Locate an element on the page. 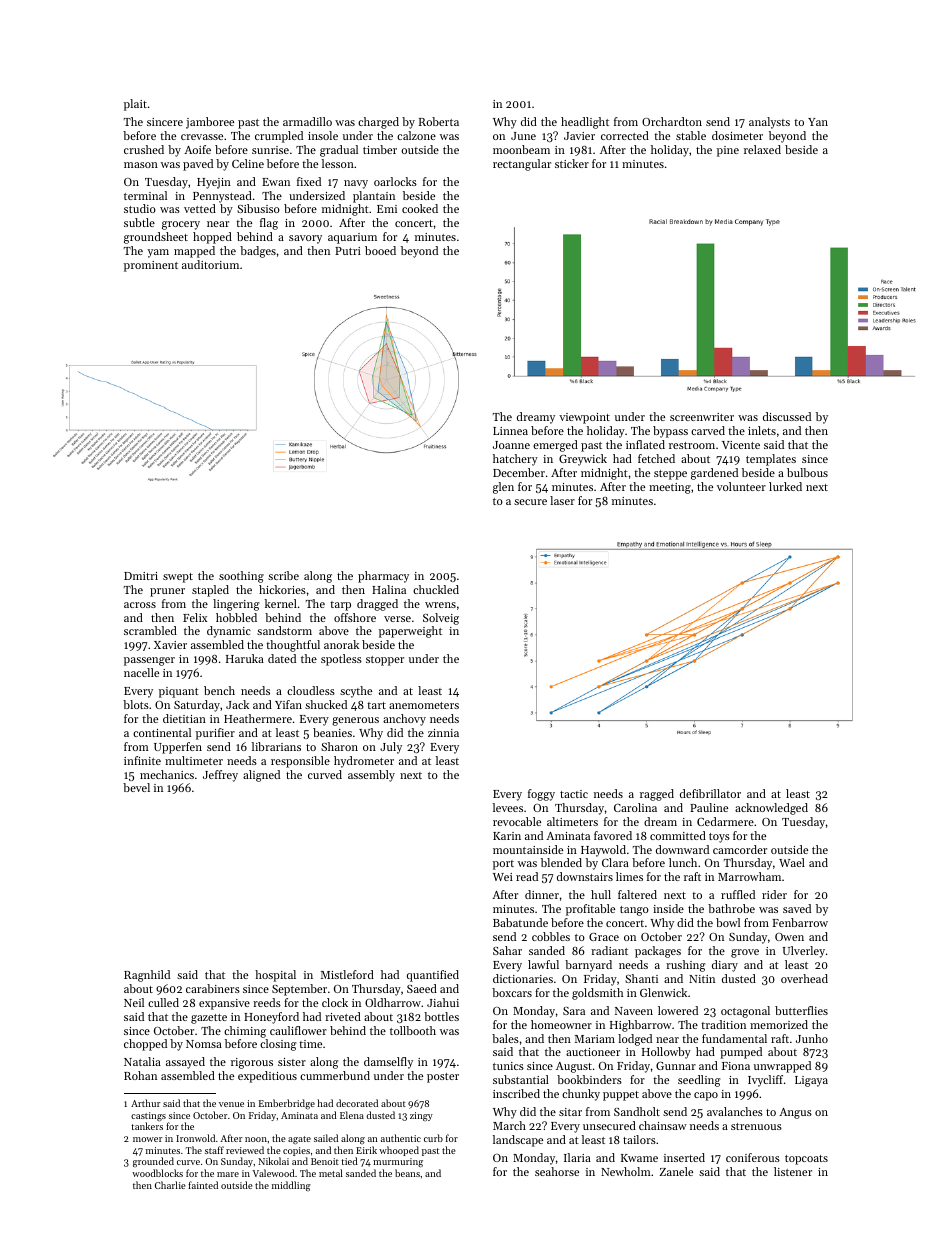 The image size is (952, 1233). quantified is located at coordinates (433, 976).
